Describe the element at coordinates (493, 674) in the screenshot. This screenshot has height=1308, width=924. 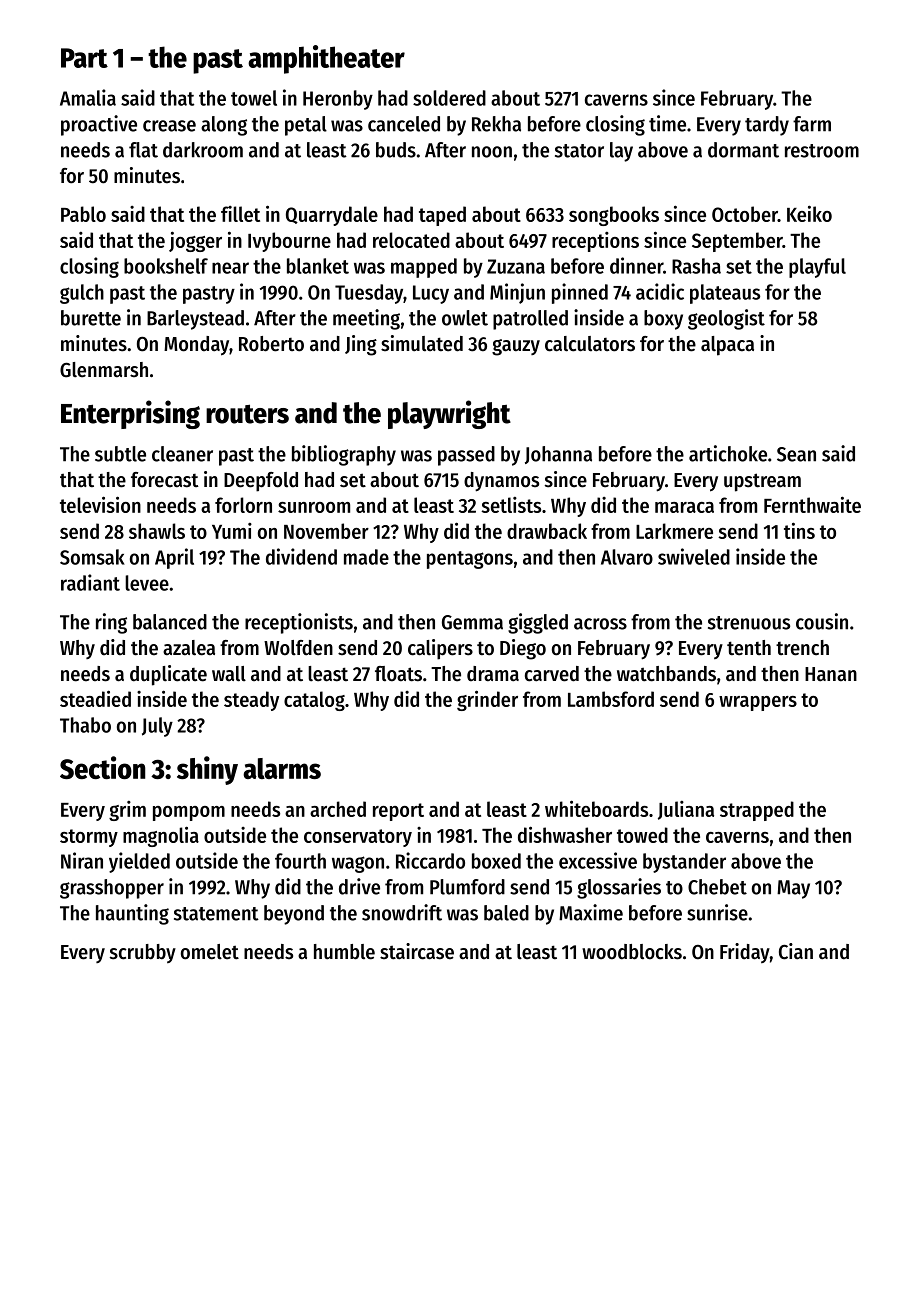
I see `drama` at that location.
